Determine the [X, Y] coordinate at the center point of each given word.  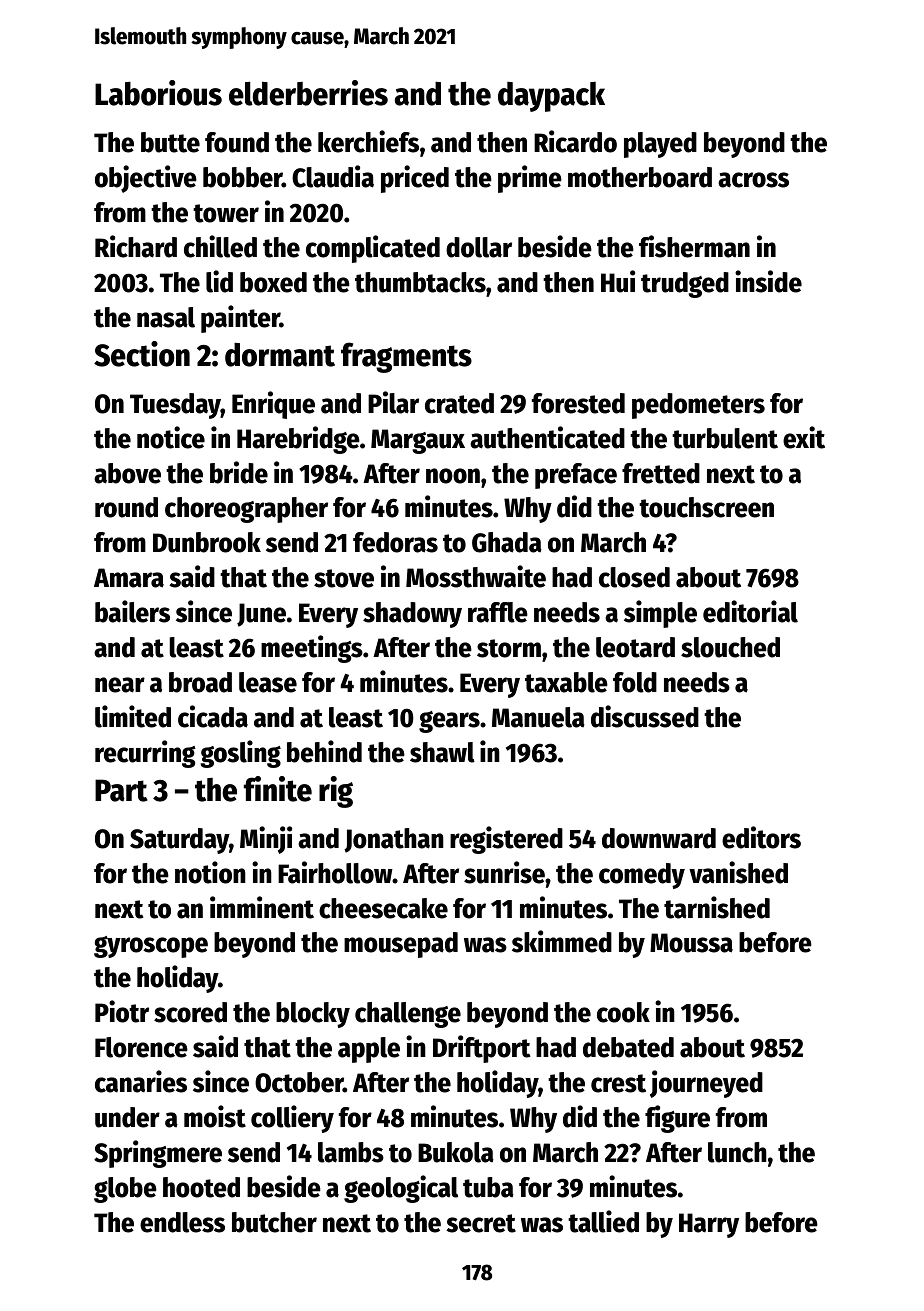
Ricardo [575, 141]
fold [635, 682]
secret [481, 1223]
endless [182, 1222]
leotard [635, 647]
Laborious [158, 93]
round [126, 507]
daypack [551, 97]
